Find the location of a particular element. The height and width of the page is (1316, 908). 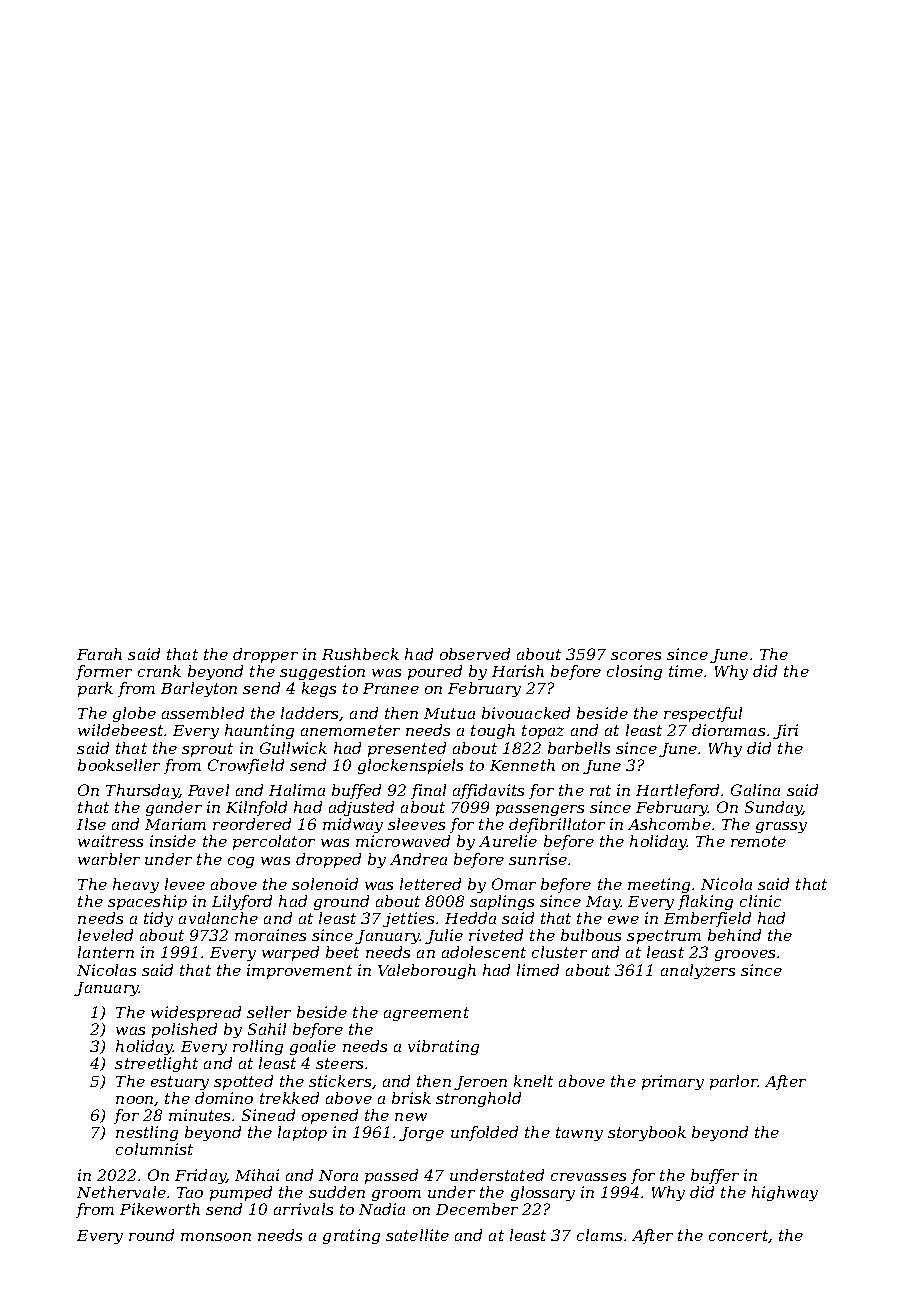

crank is located at coordinates (159, 671).
